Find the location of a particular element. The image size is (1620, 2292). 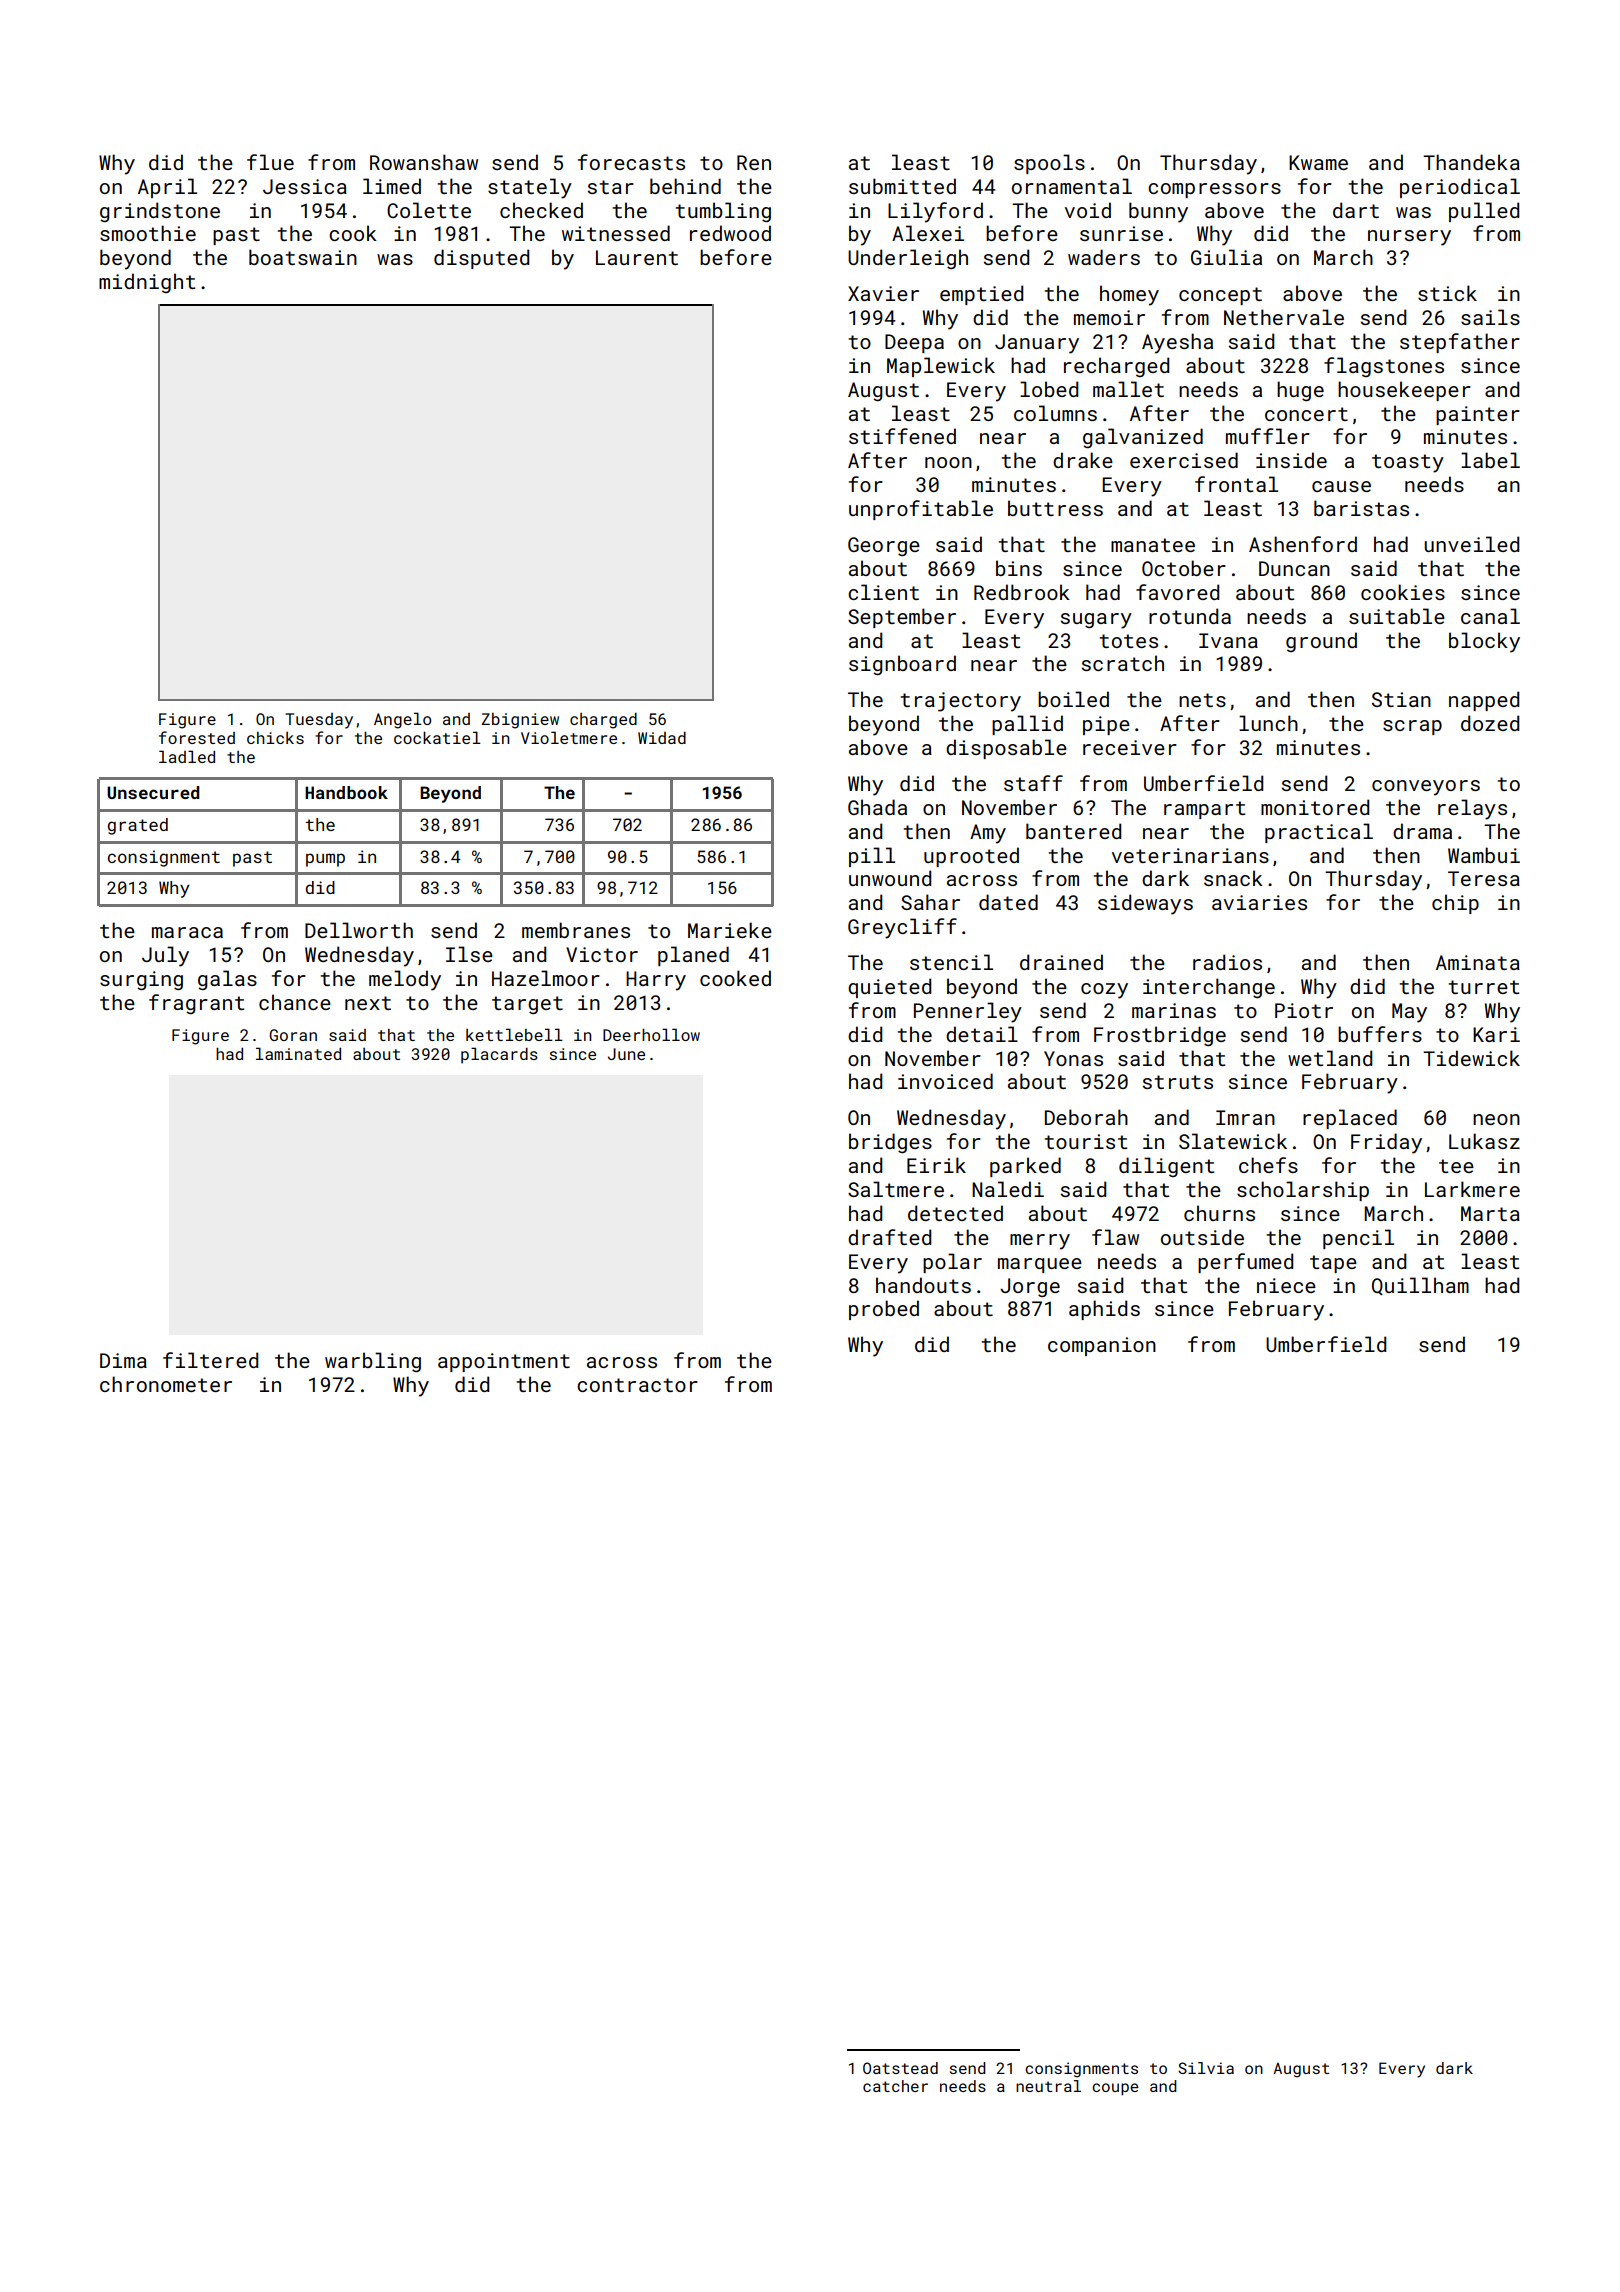

Violetmere is located at coordinates (569, 737).
